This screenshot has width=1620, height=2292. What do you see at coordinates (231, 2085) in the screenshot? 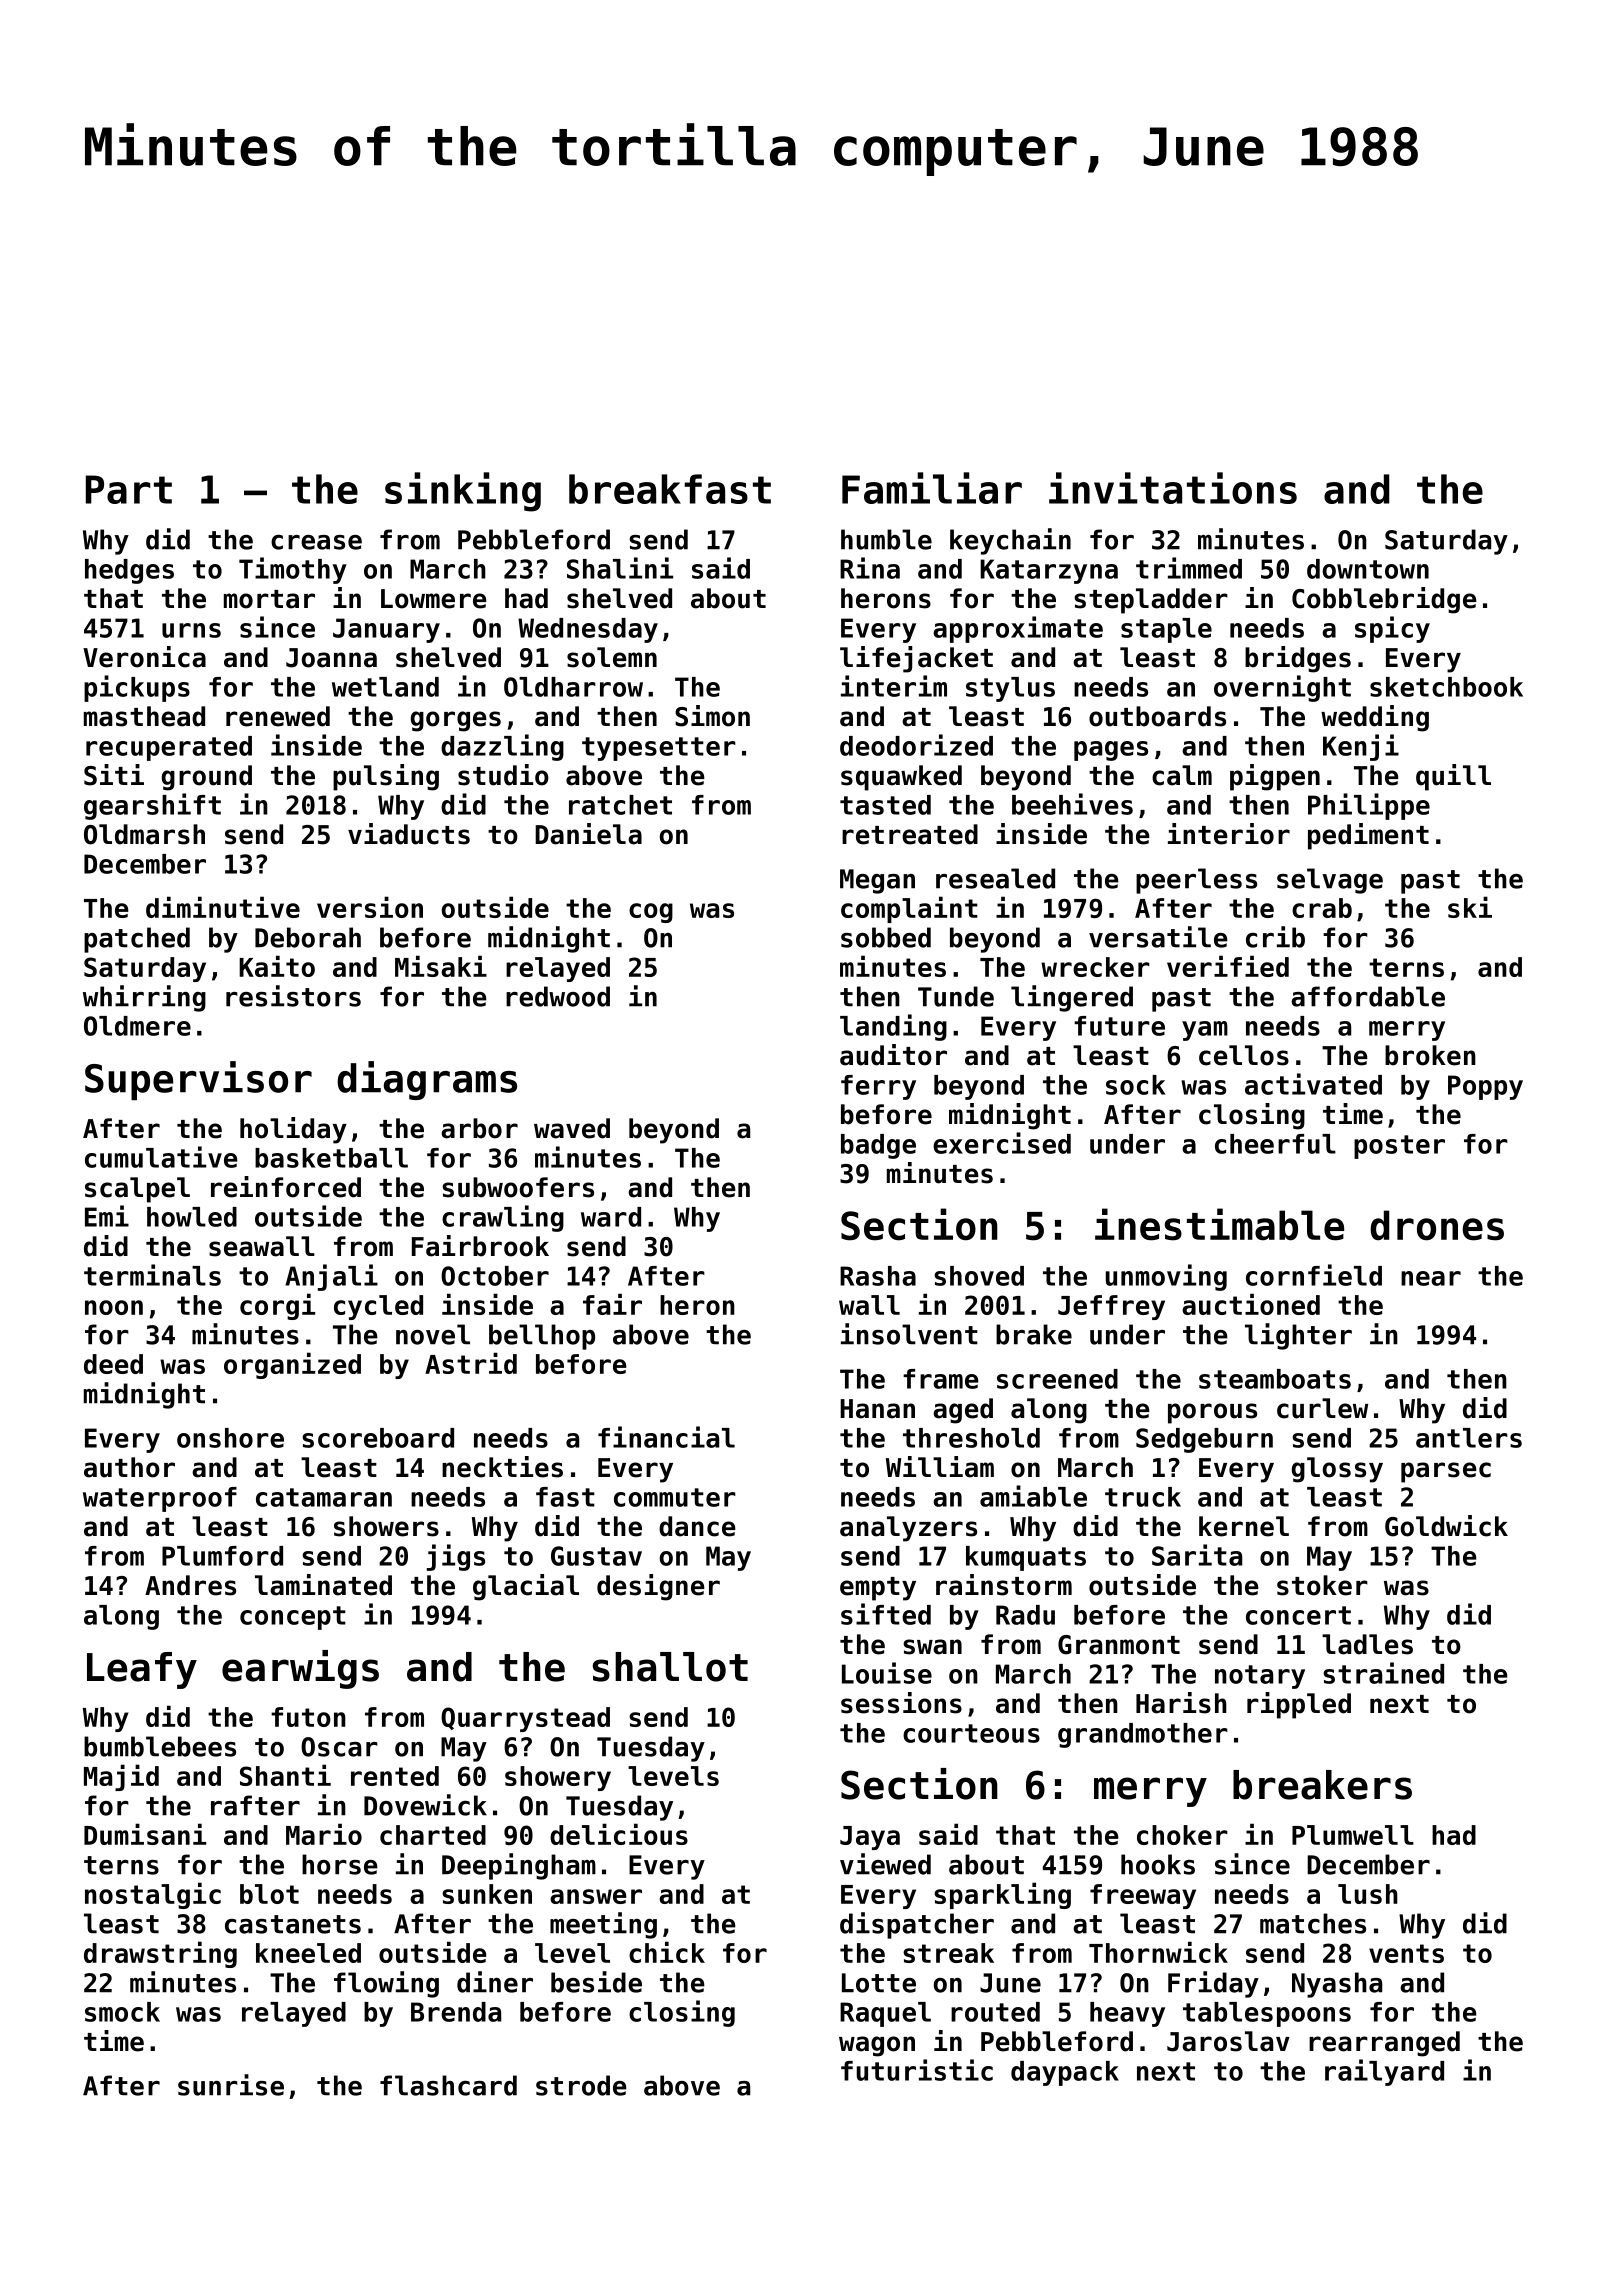
I see `sunrise` at bounding box center [231, 2085].
